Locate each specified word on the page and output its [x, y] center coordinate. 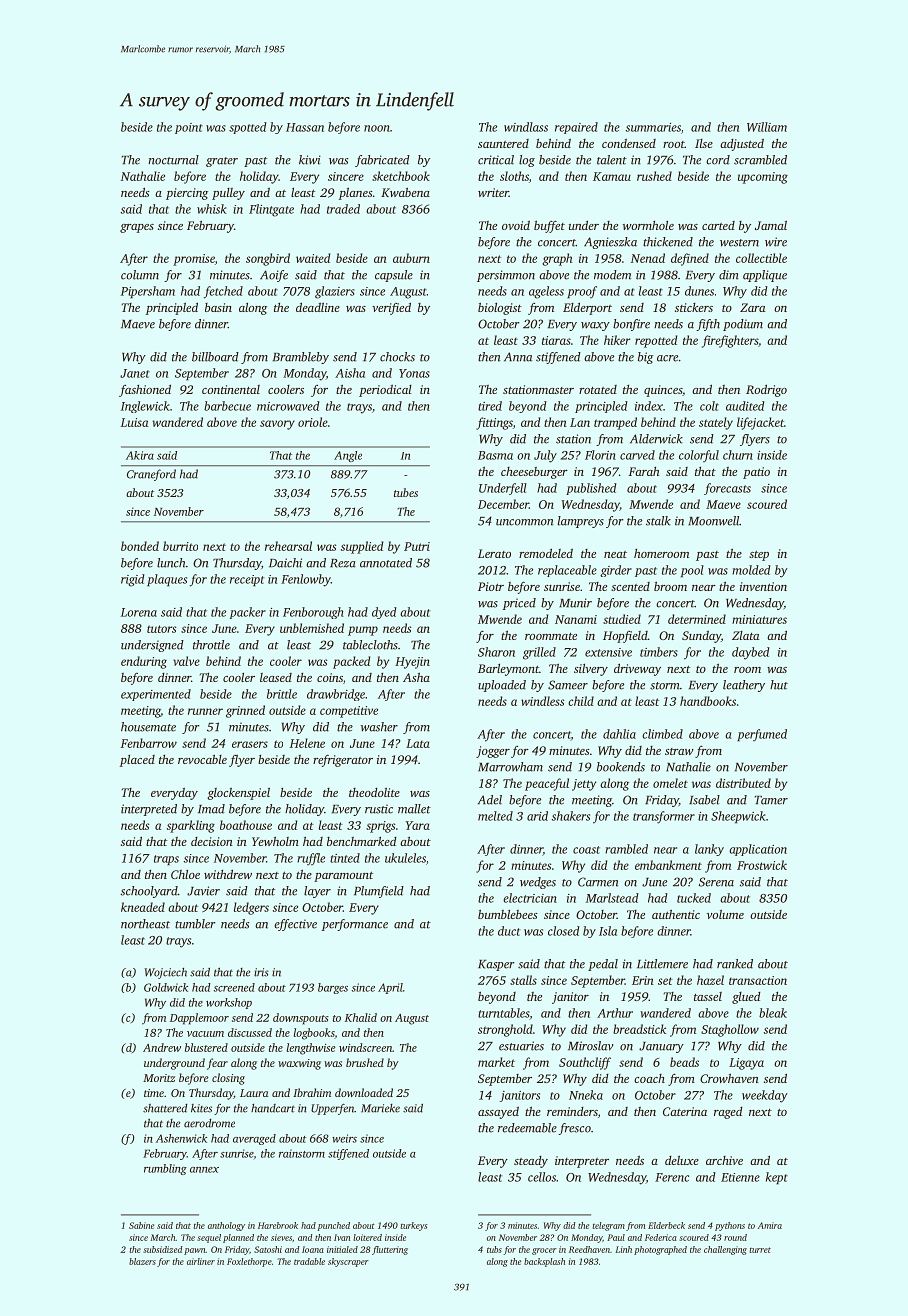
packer [248, 613]
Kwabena [405, 192]
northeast [145, 924]
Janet [135, 373]
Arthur [615, 1013]
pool [692, 571]
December [503, 504]
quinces [663, 391]
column [140, 275]
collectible [761, 258]
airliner [201, 1261]
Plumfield [379, 892]
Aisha [350, 373]
